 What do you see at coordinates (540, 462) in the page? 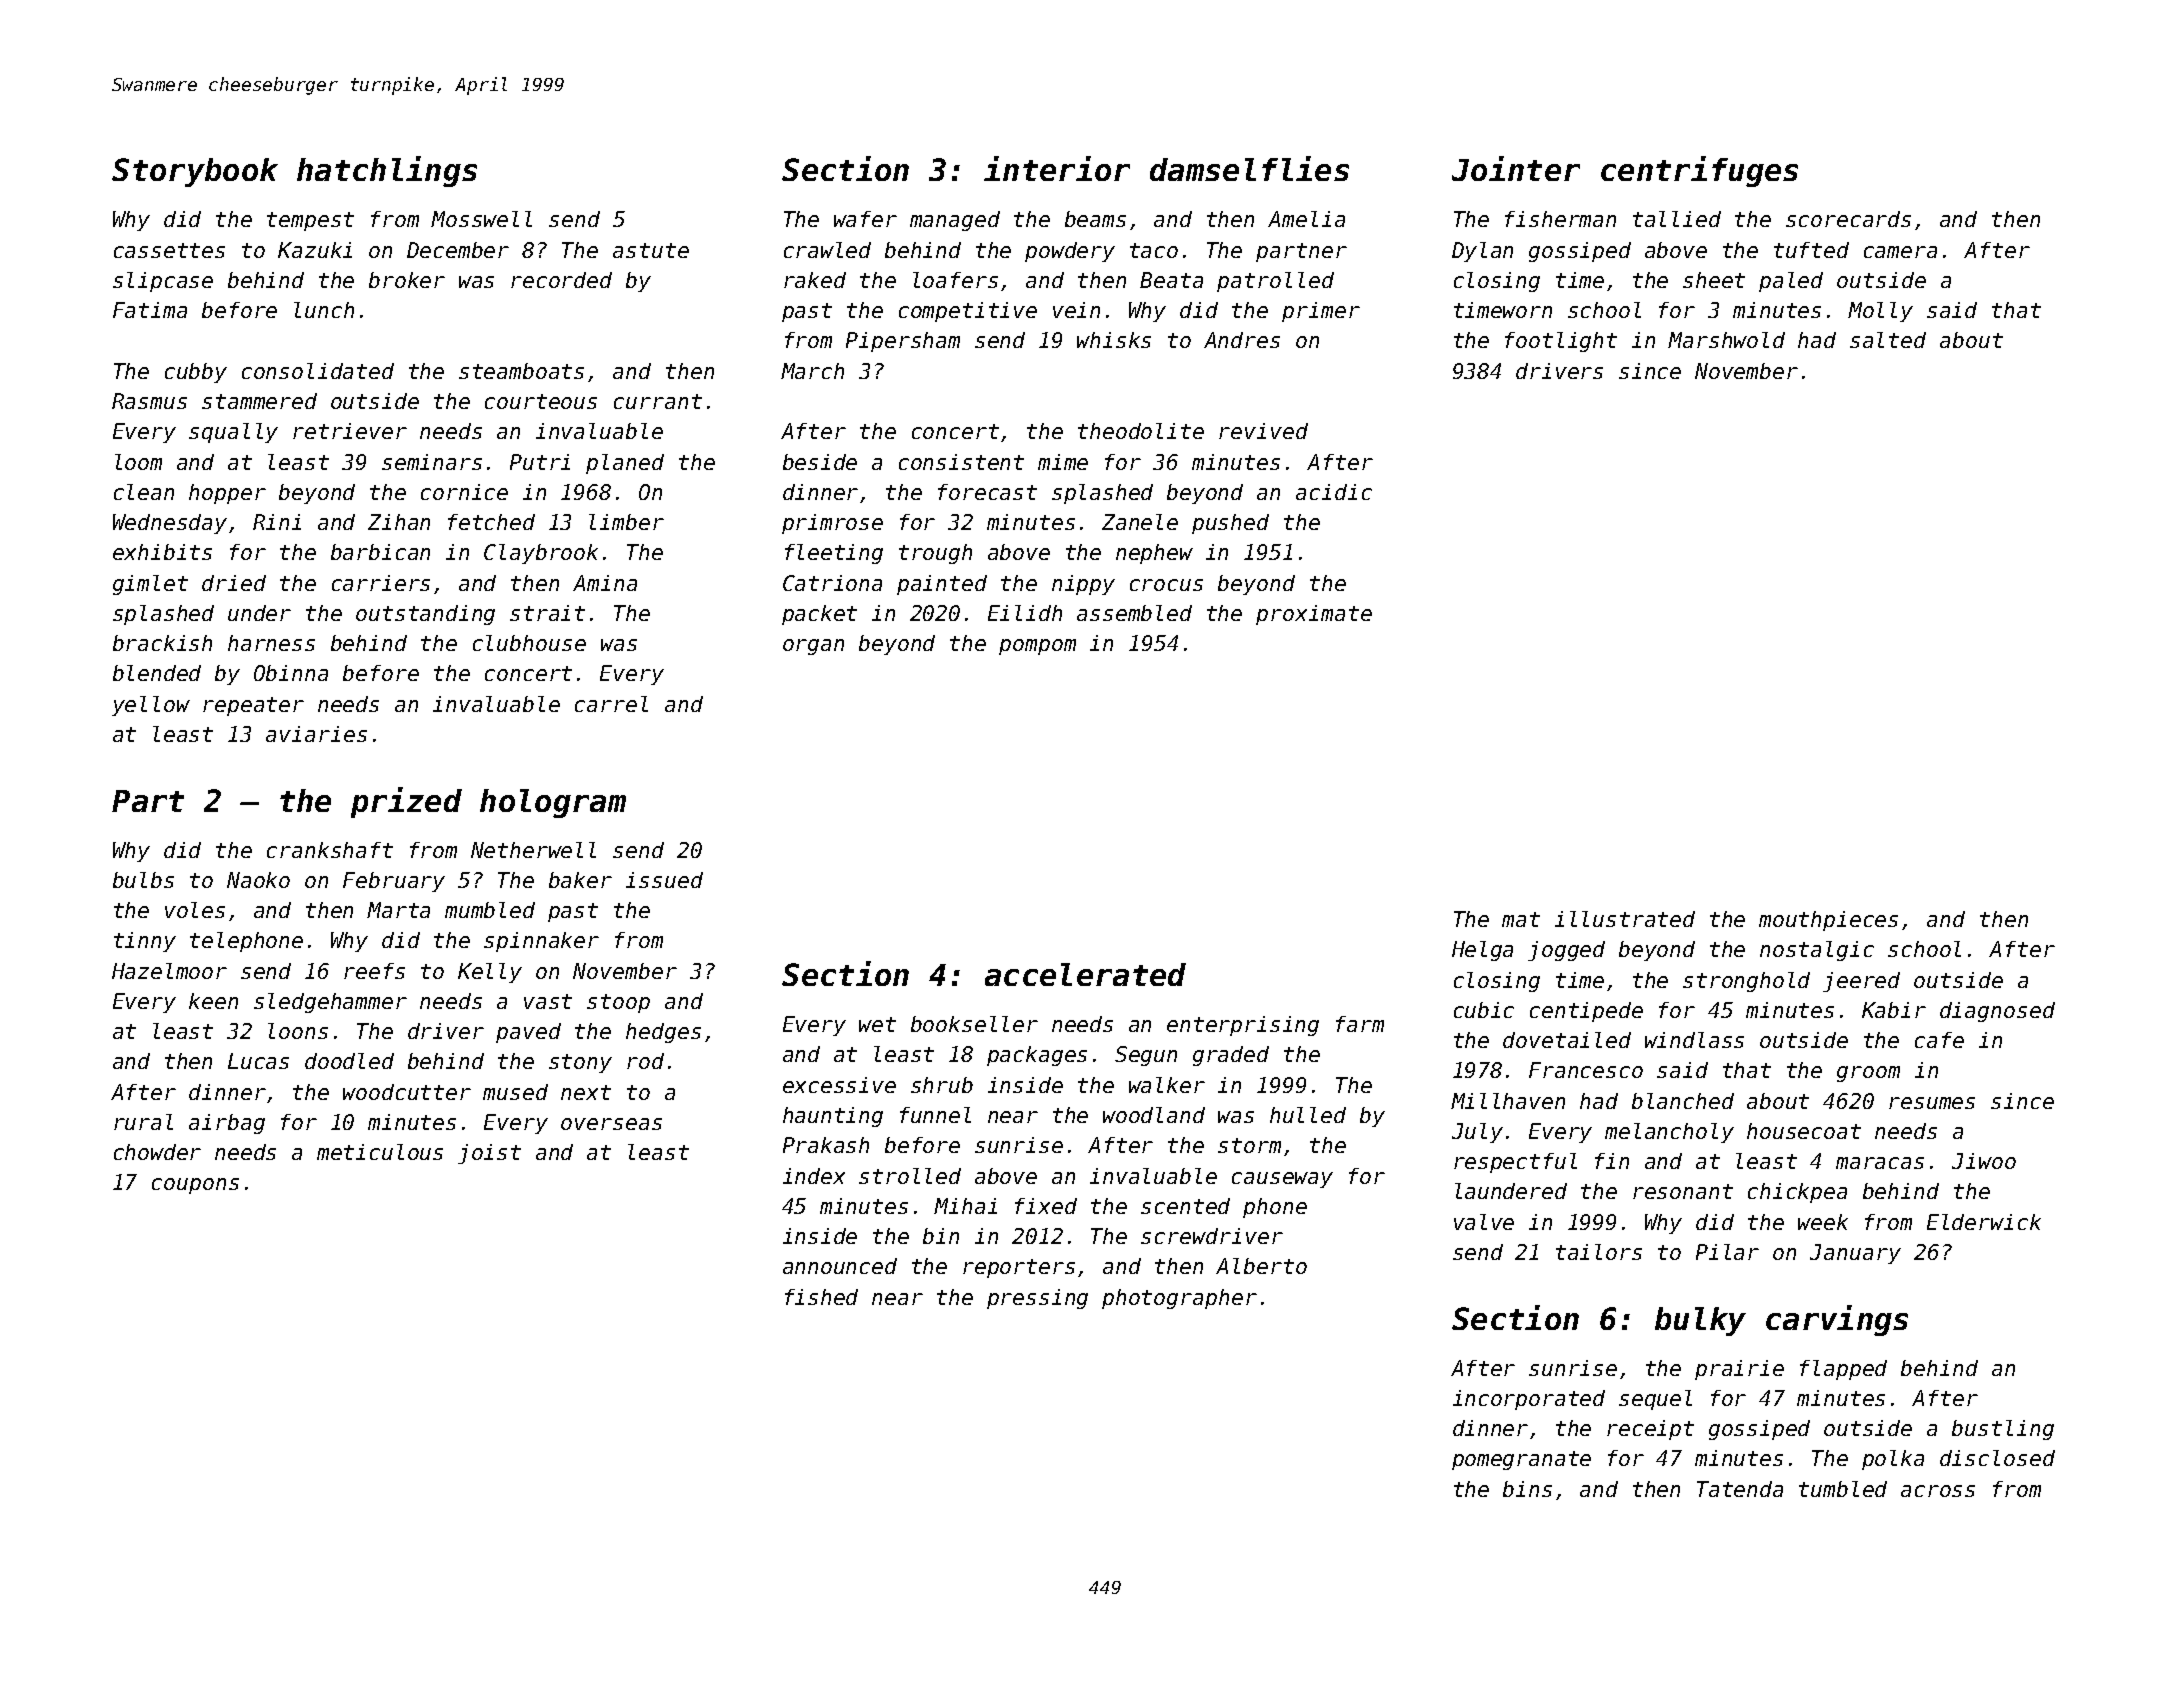
I see `Putri` at bounding box center [540, 462].
